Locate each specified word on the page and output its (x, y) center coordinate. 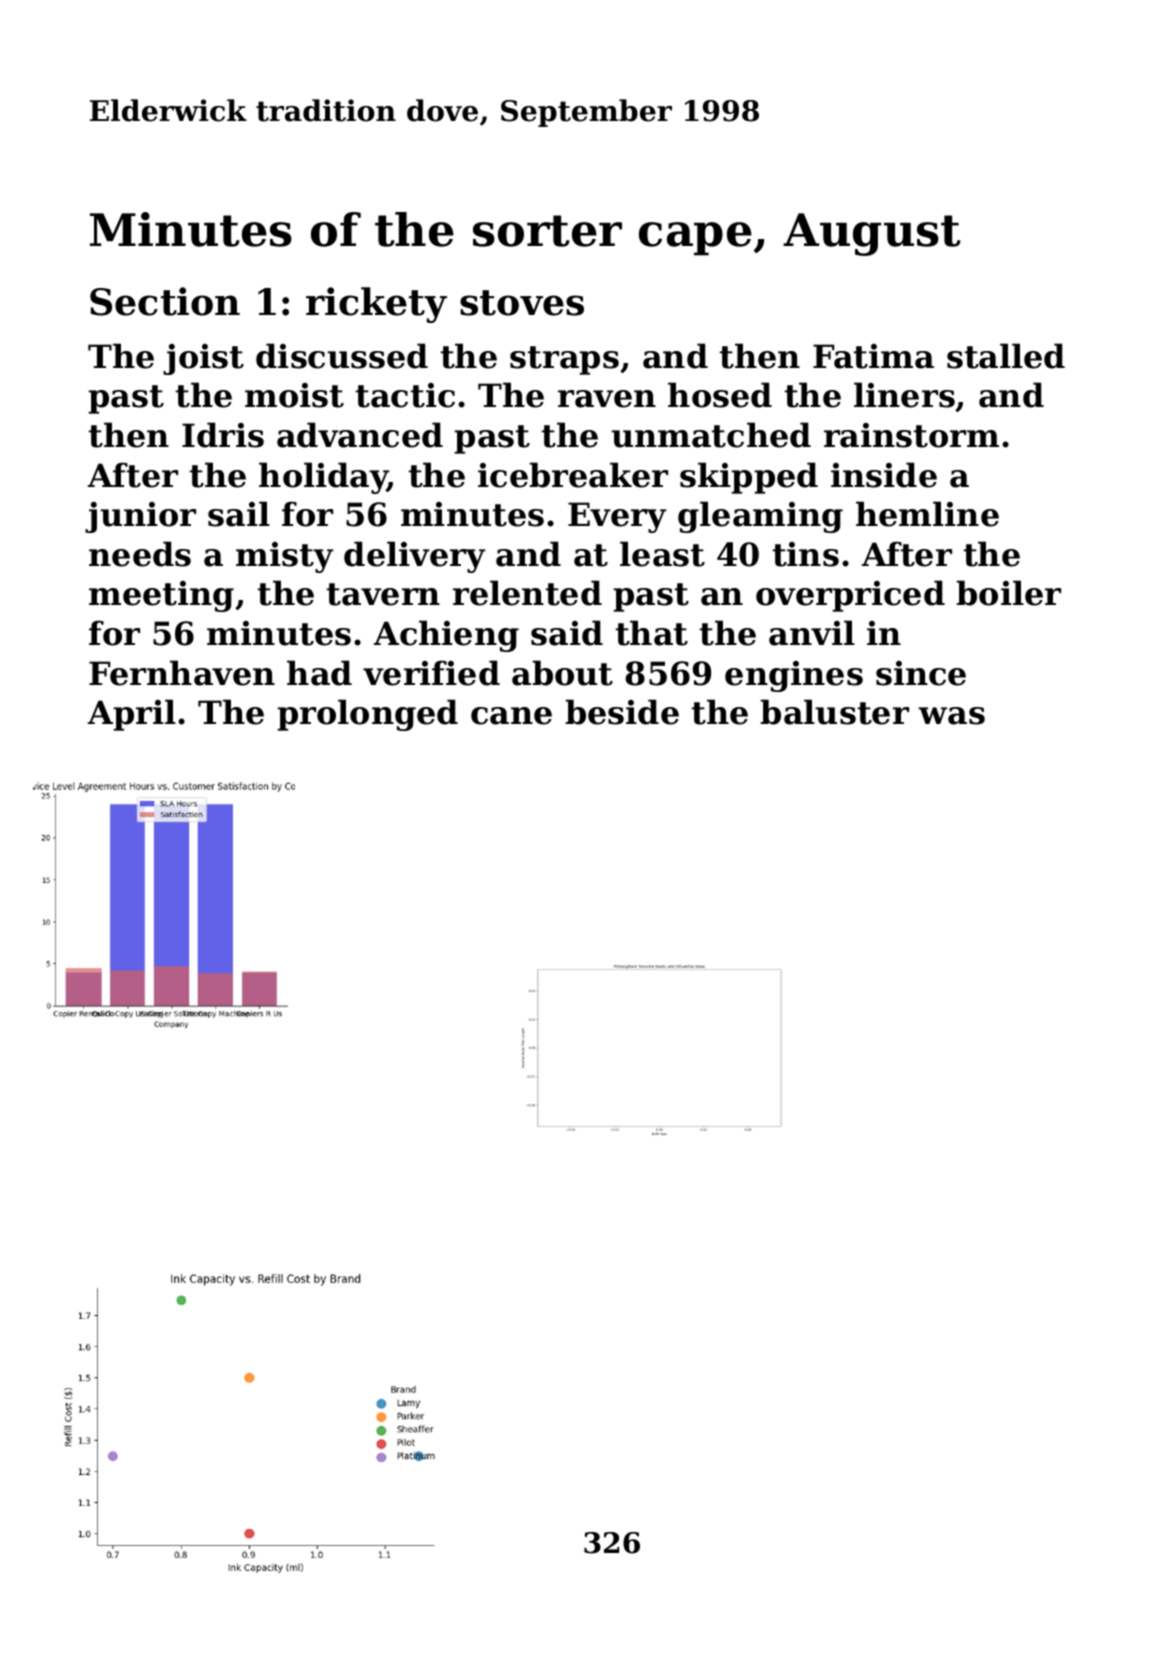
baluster (834, 712)
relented (527, 593)
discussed (342, 356)
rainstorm (911, 435)
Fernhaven (182, 673)
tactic (405, 395)
